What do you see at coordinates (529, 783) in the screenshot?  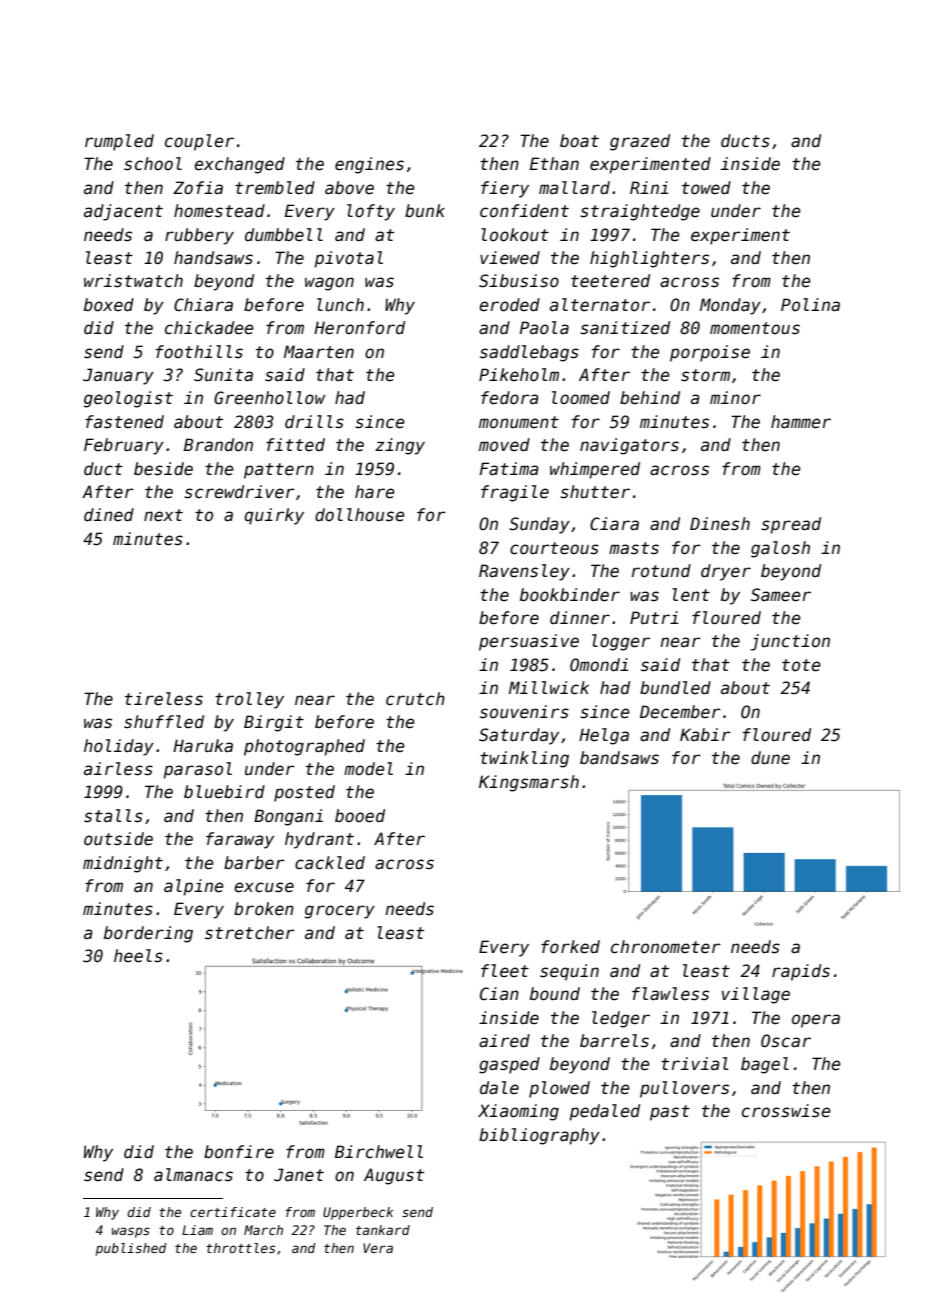 I see `Kingsmarsh` at bounding box center [529, 783].
